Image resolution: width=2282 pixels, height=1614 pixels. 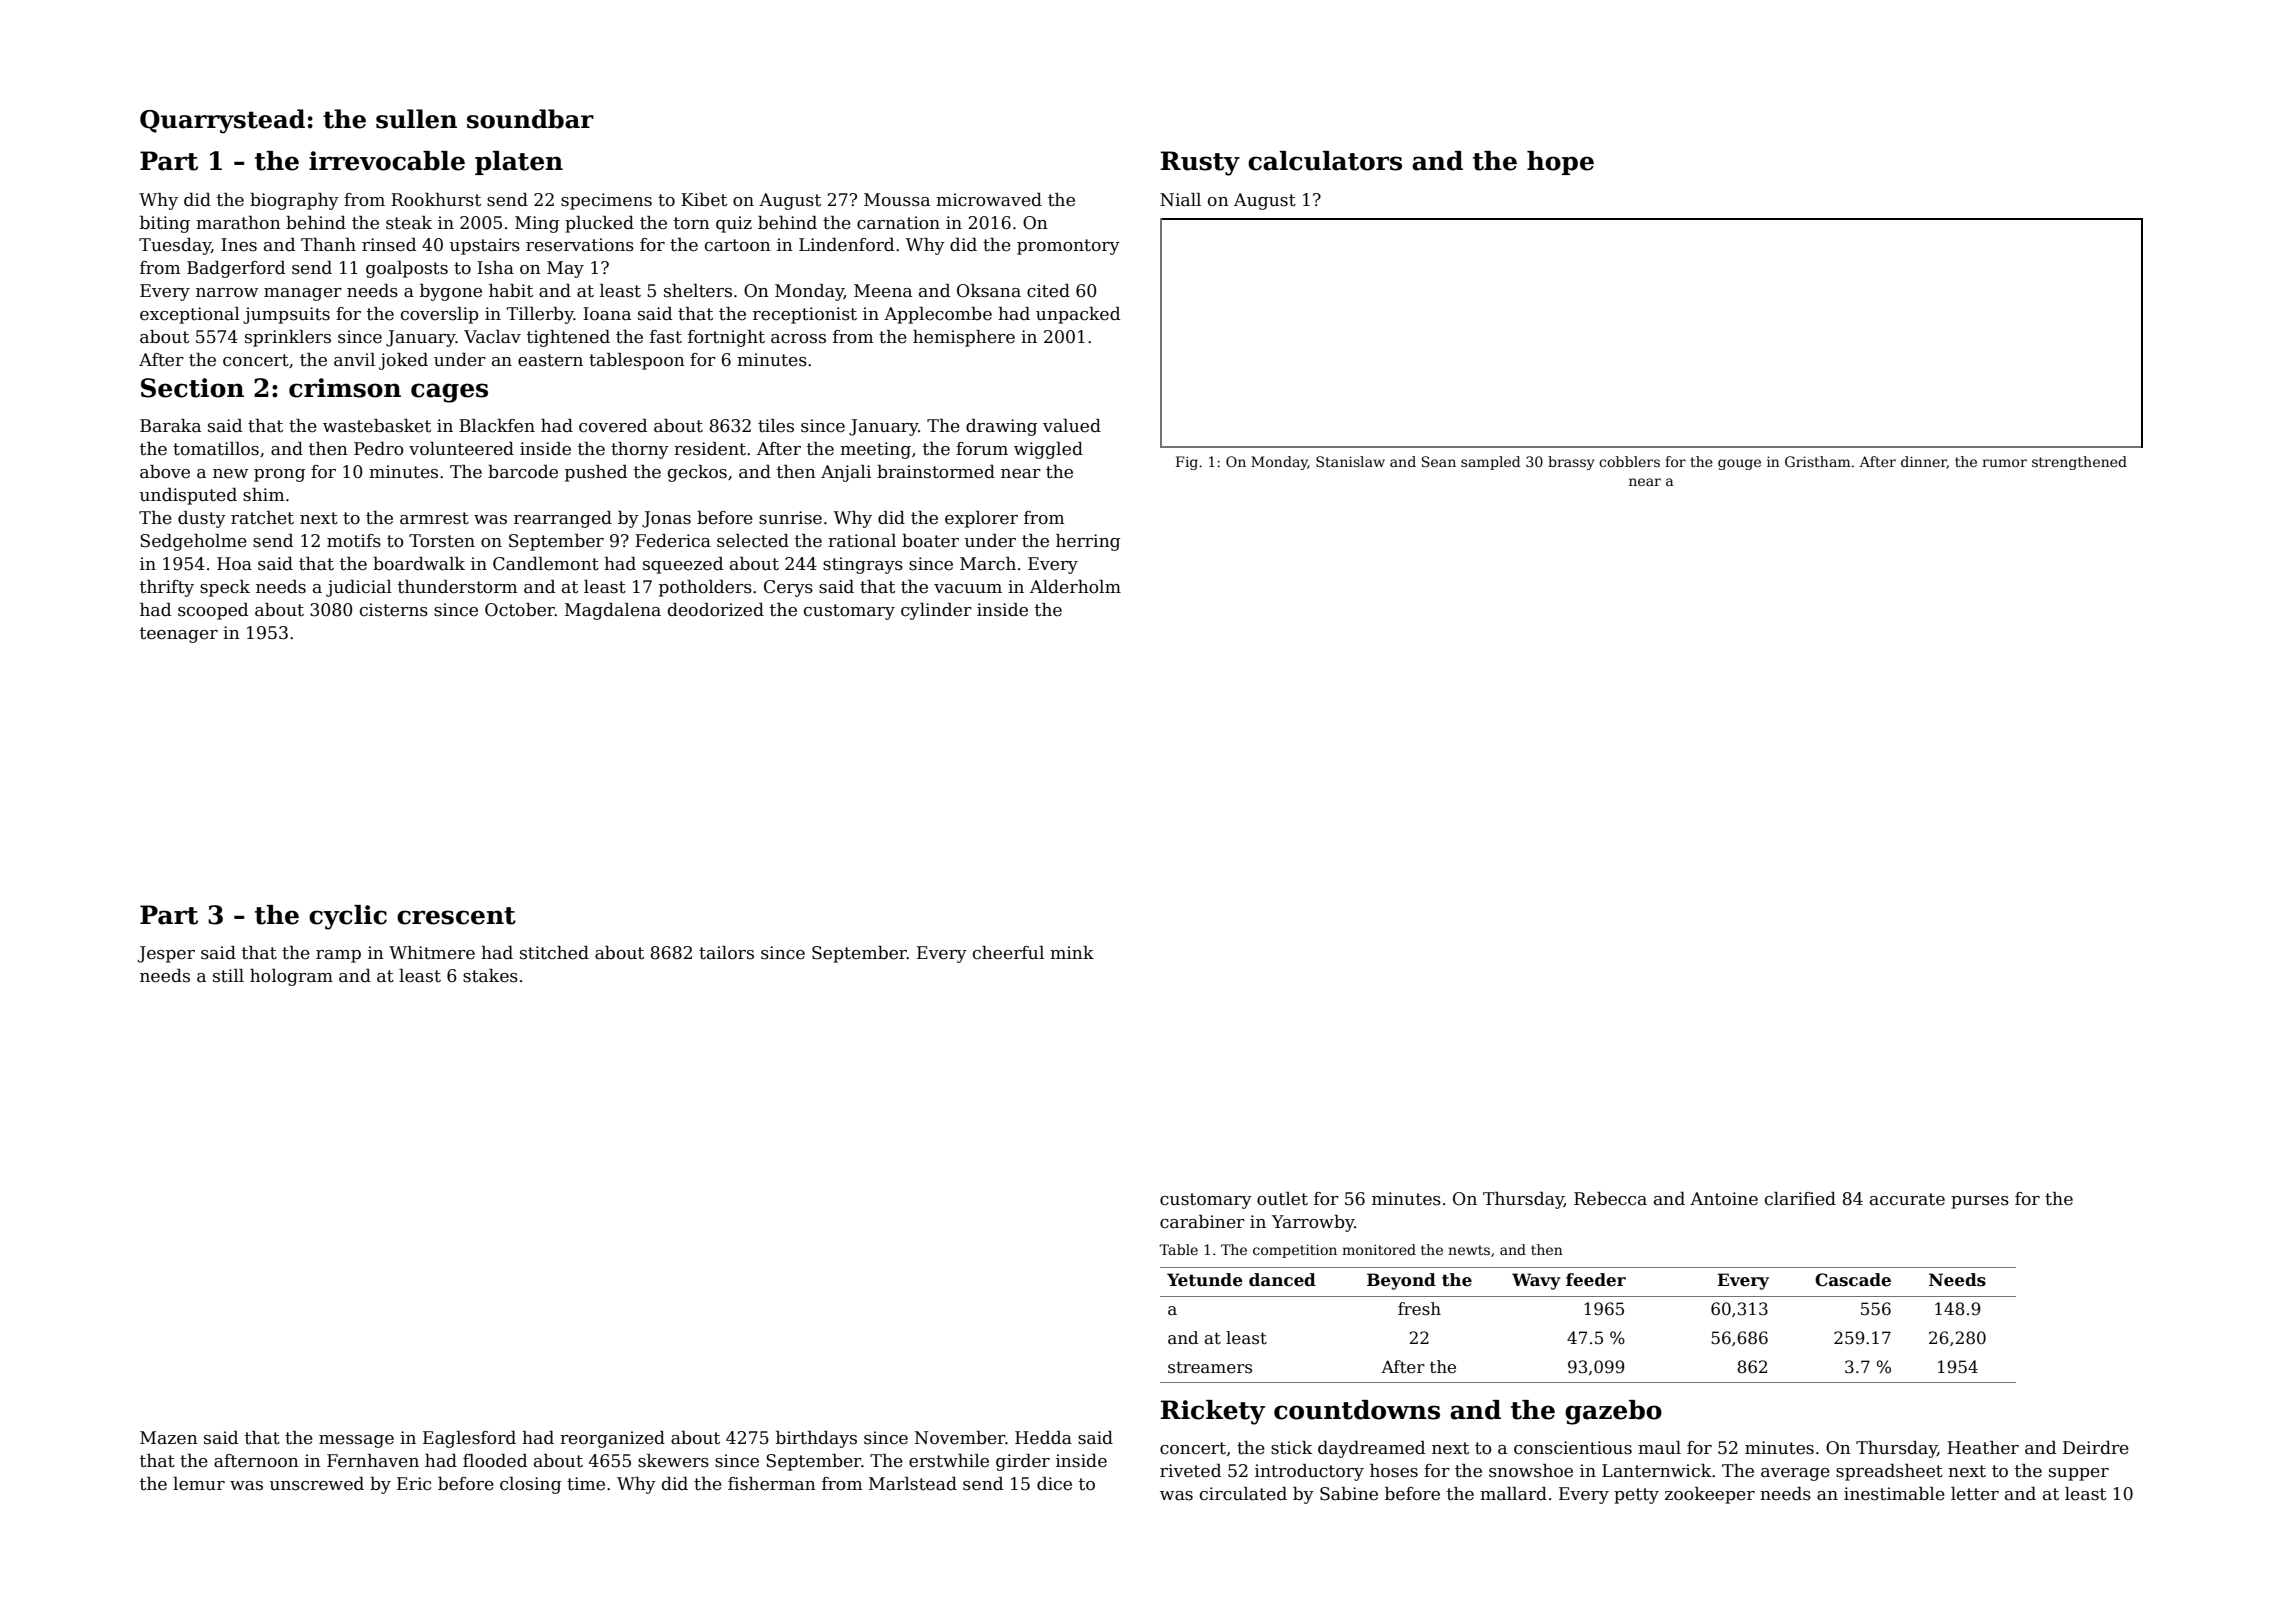 I want to click on cheerful, so click(x=1008, y=953).
